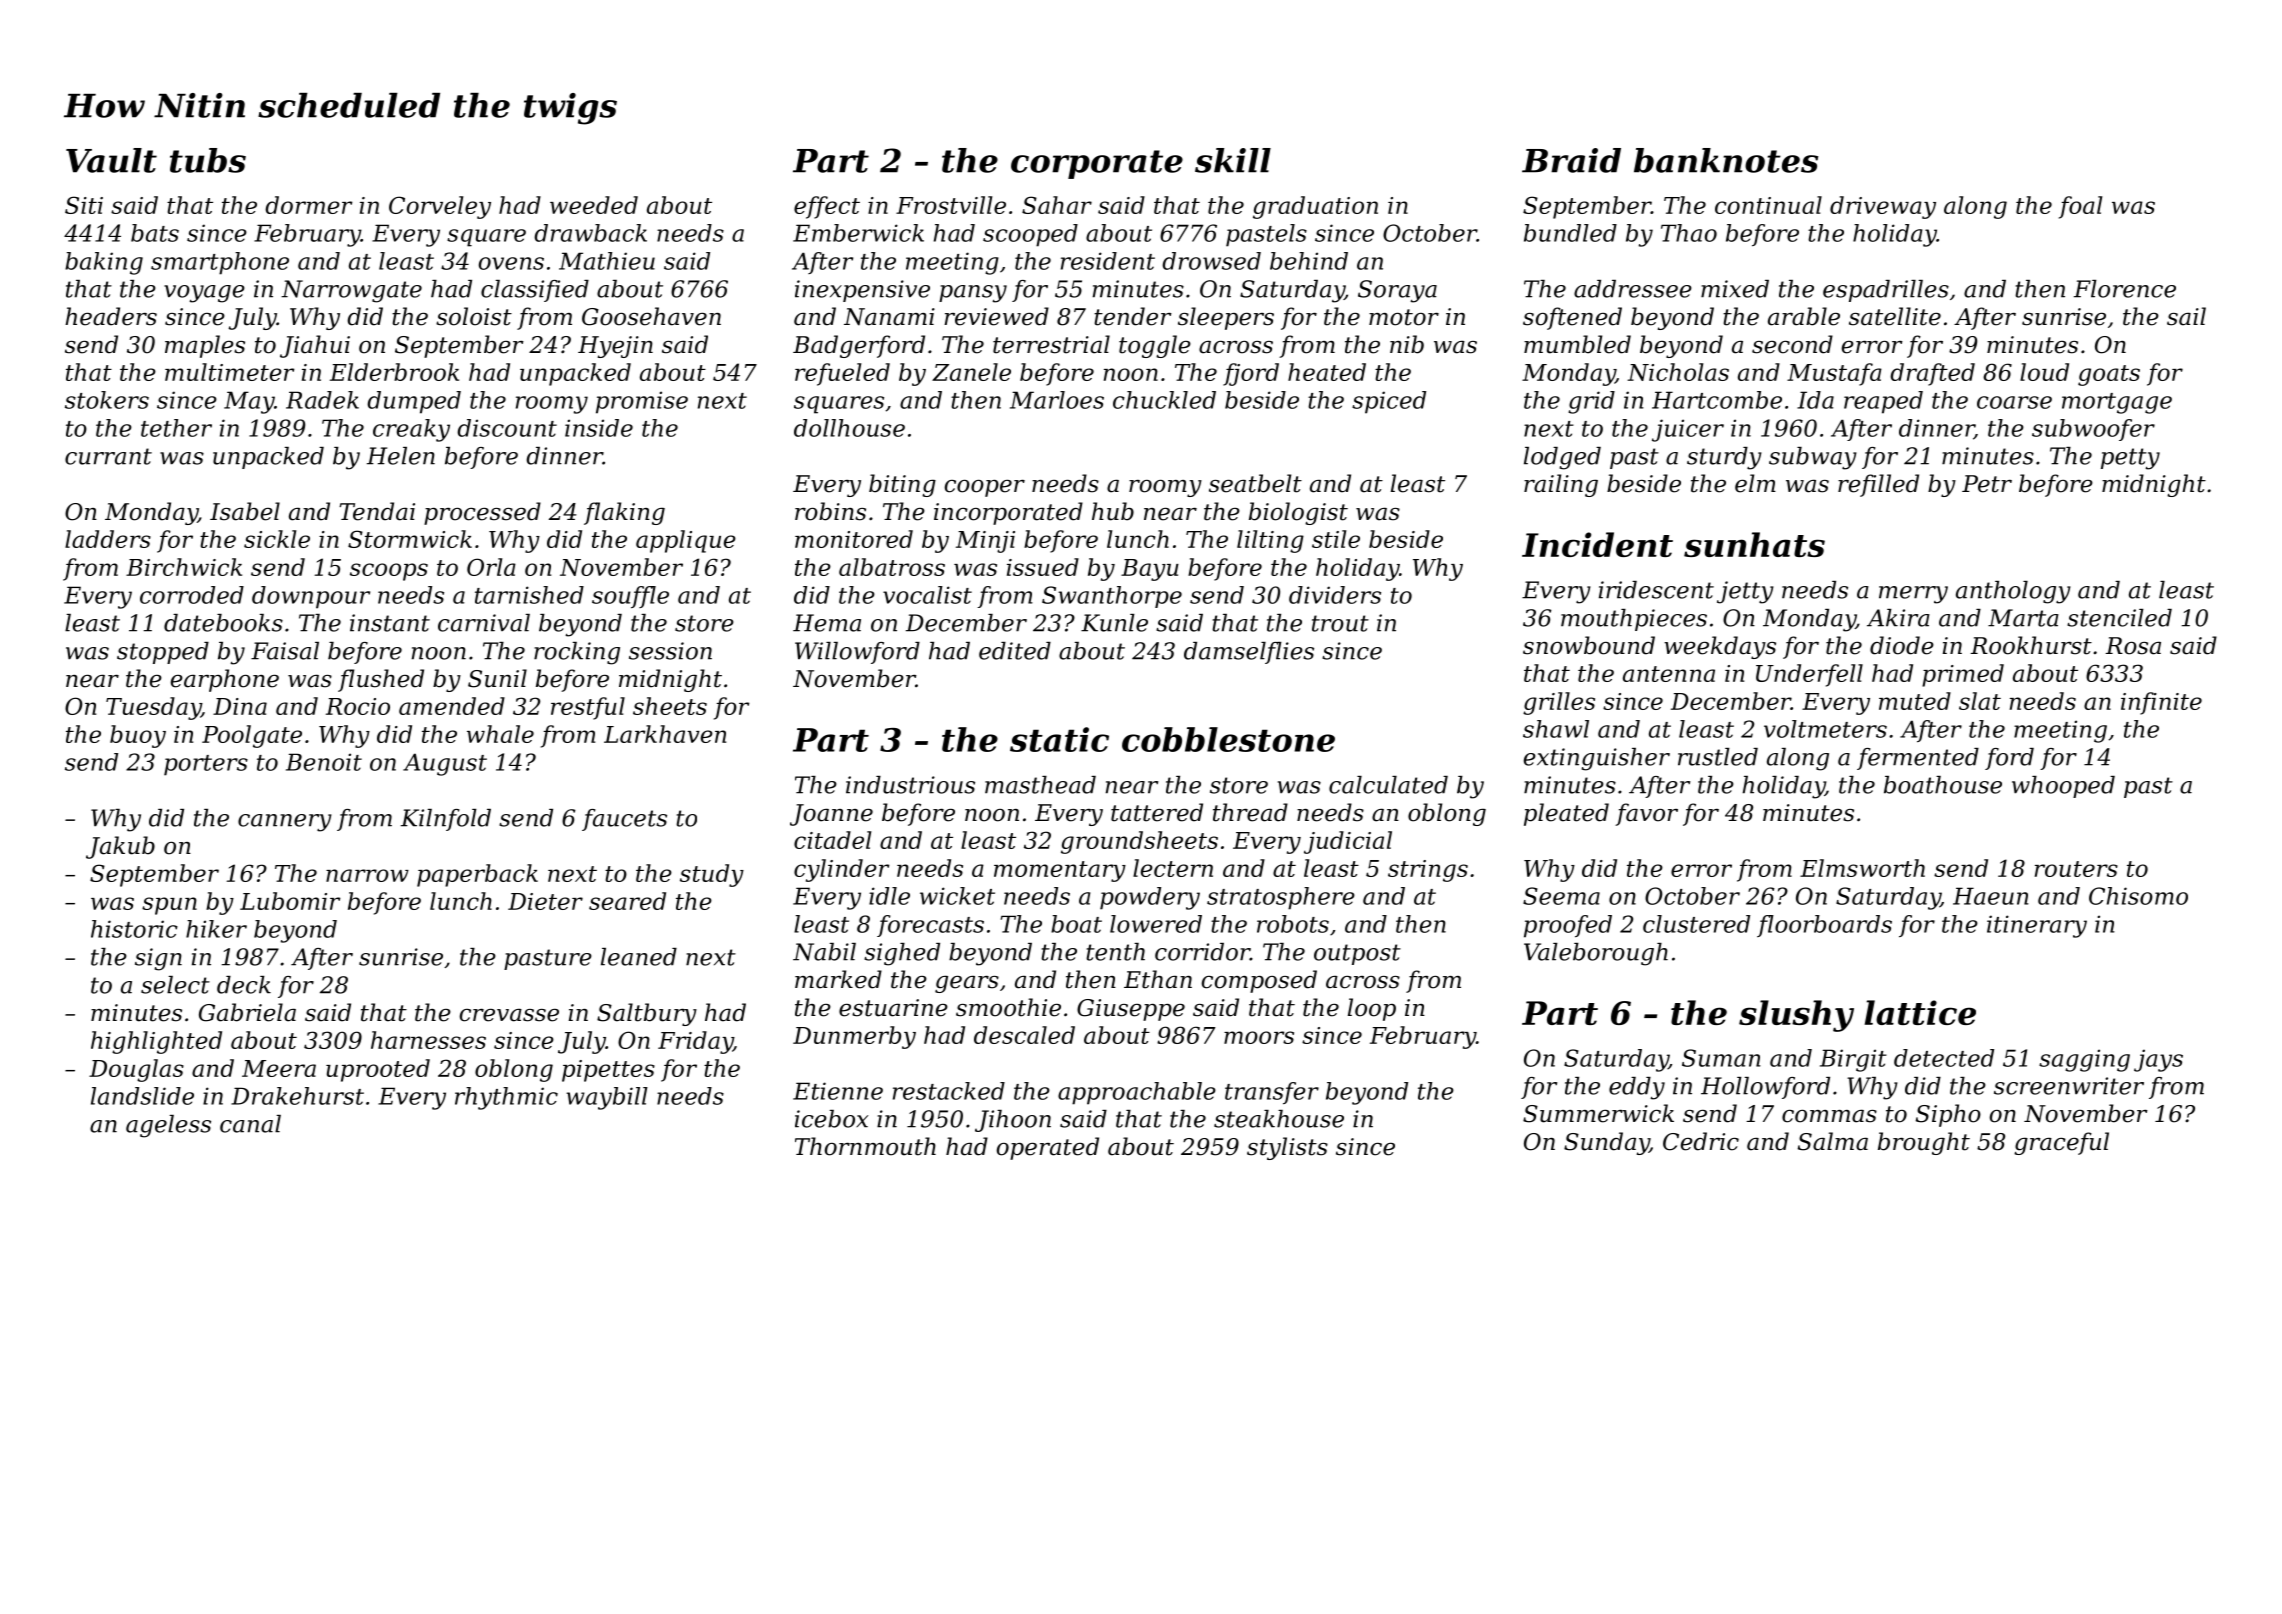  I want to click on refueled, so click(842, 374).
